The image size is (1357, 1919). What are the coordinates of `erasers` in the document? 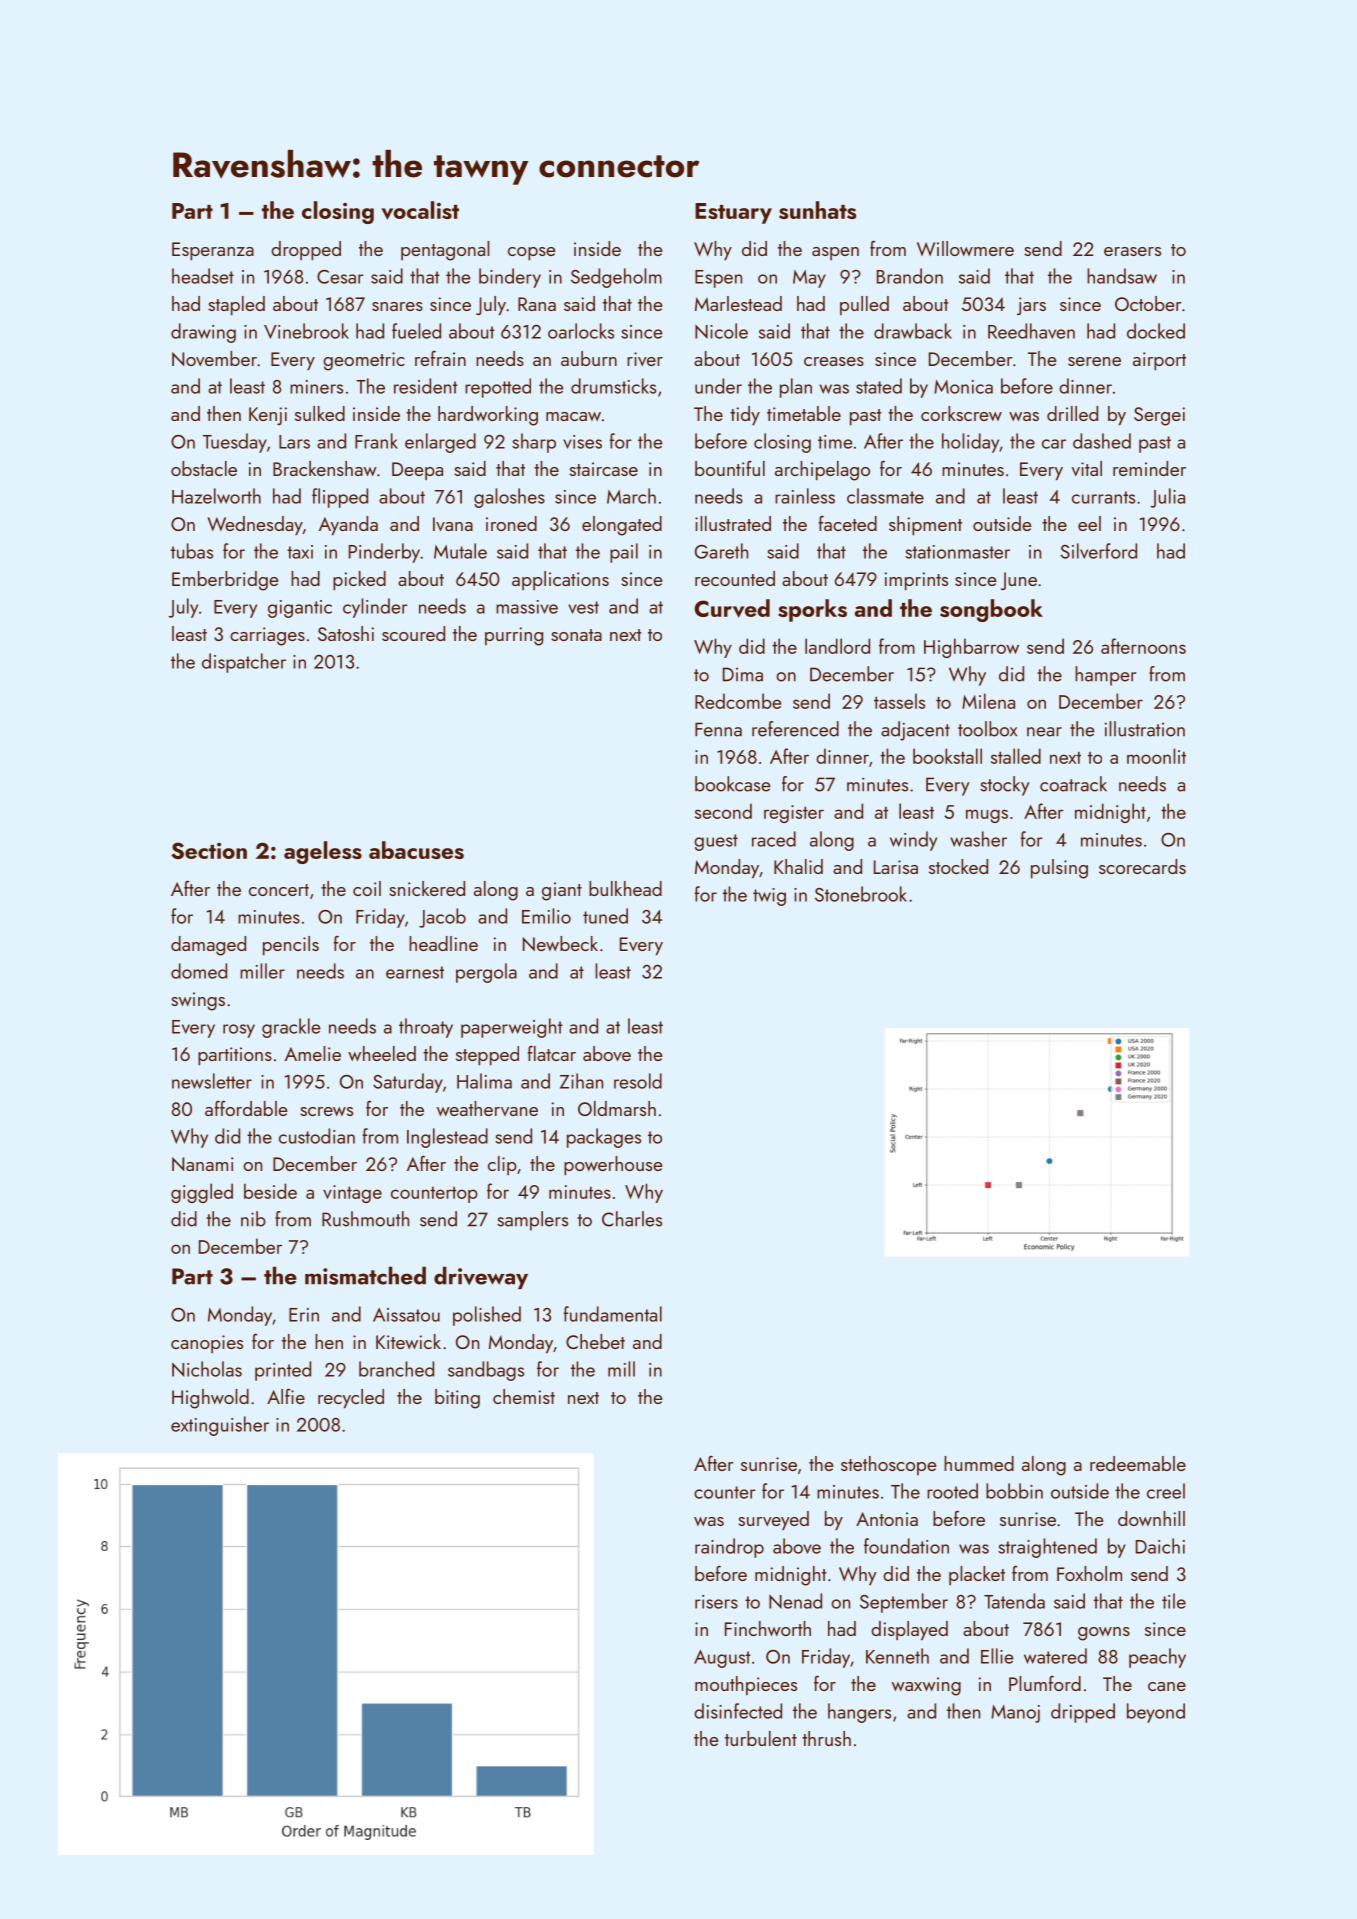 It's located at (1132, 251).
